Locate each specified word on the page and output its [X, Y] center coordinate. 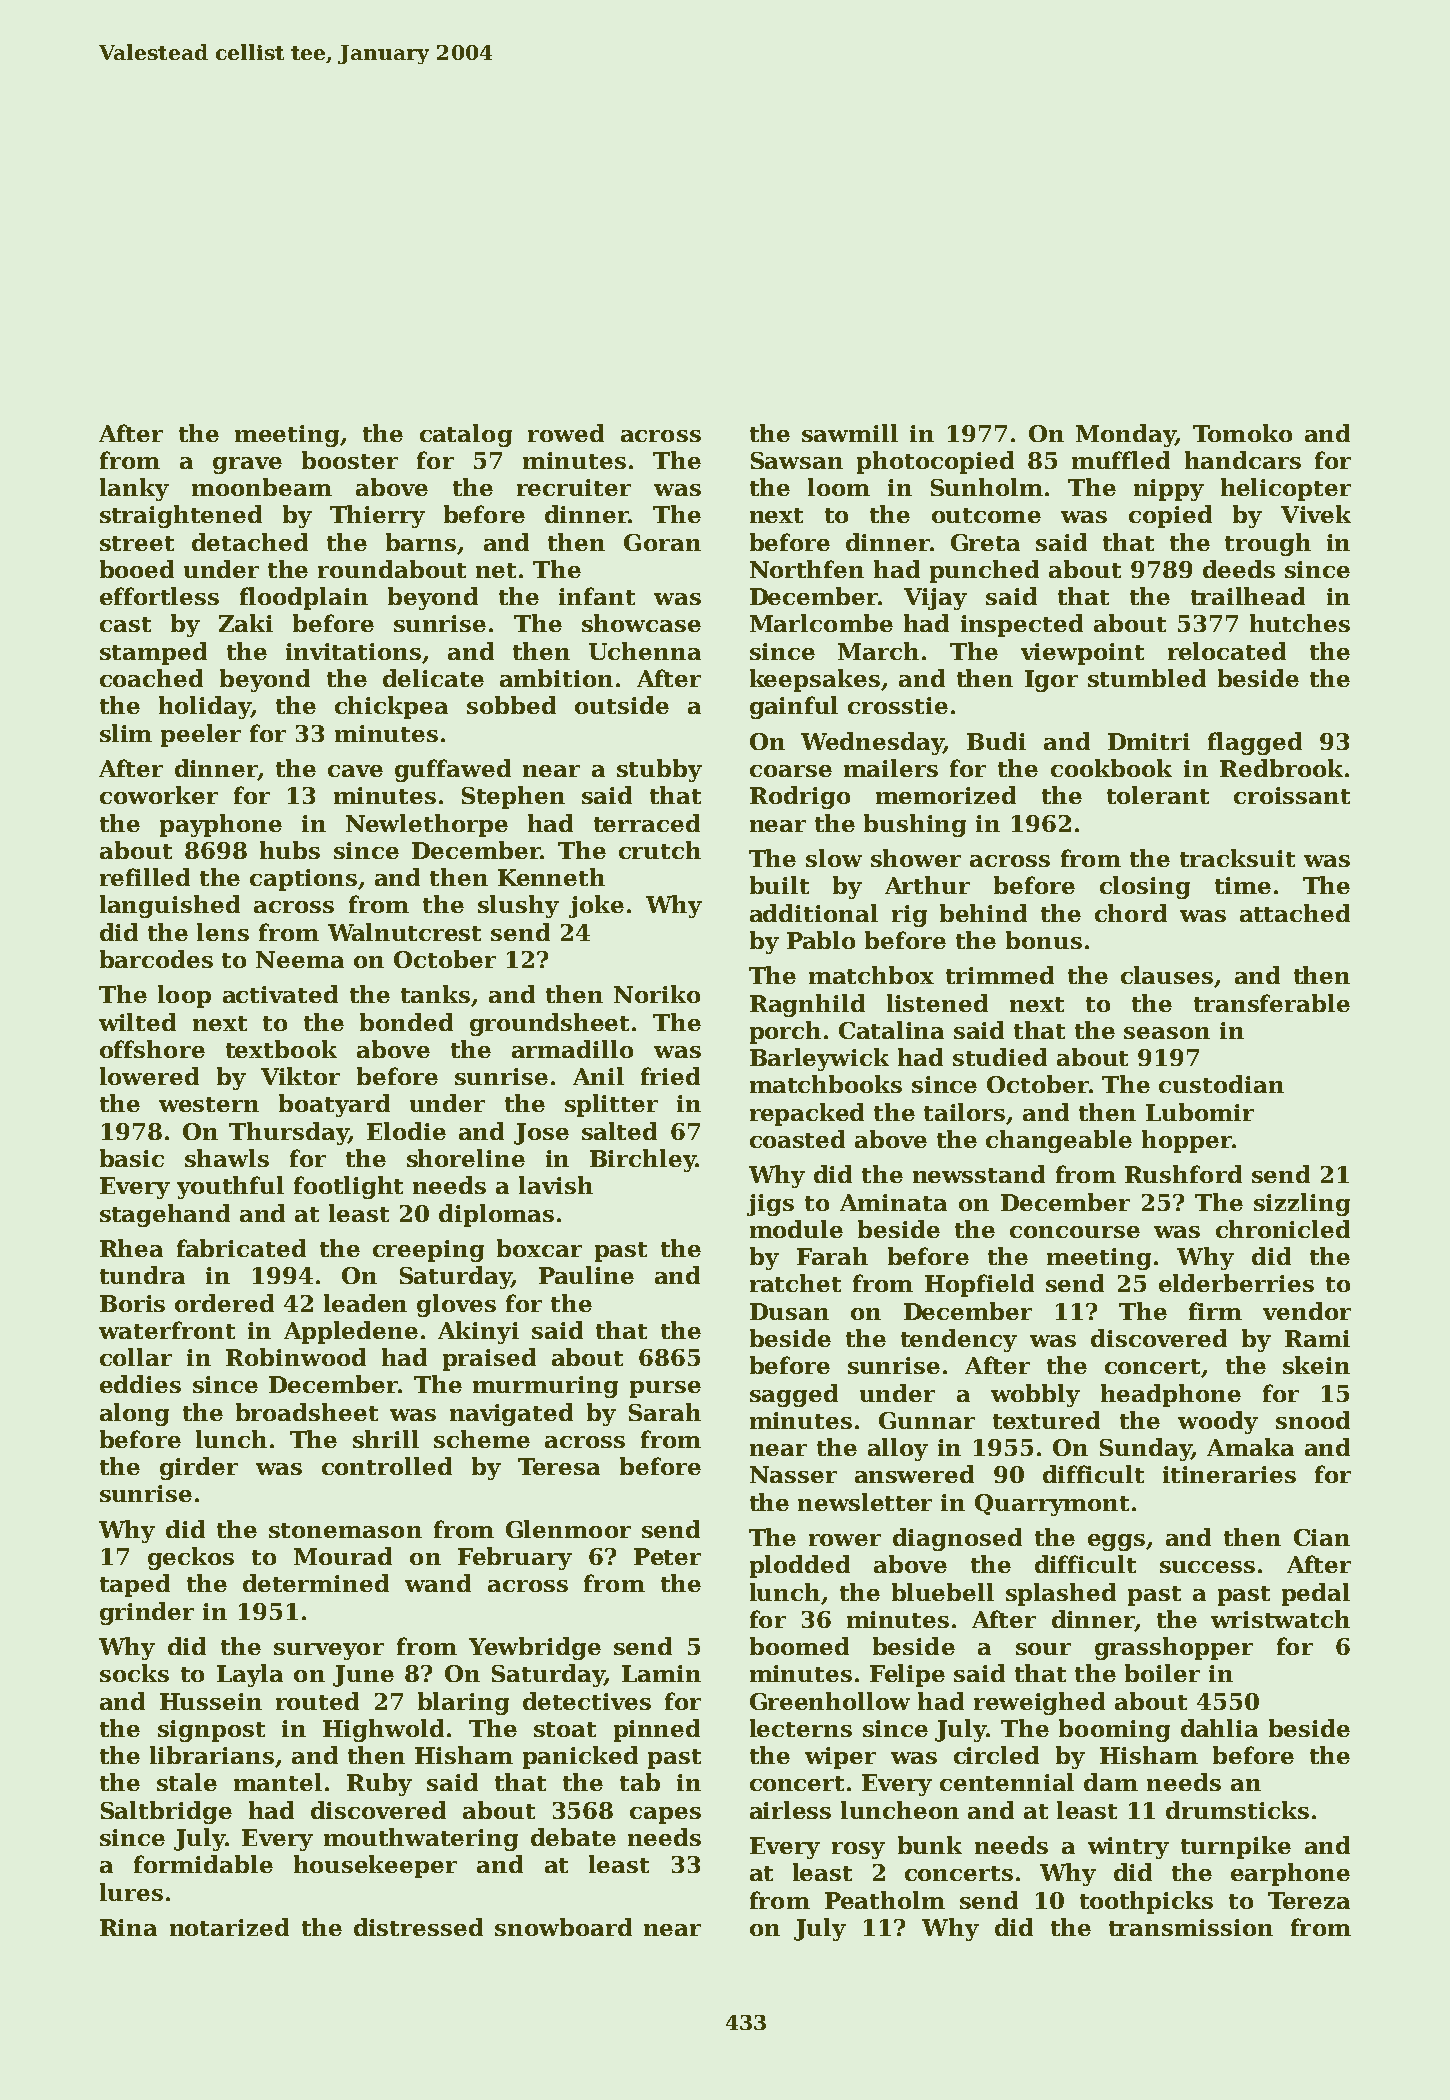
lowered [149, 1076]
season [1167, 1033]
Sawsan [797, 460]
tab [640, 1782]
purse [665, 1389]
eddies [140, 1384]
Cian [1322, 1537]
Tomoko [1242, 433]
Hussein [211, 1701]
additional [814, 913]
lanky [134, 489]
